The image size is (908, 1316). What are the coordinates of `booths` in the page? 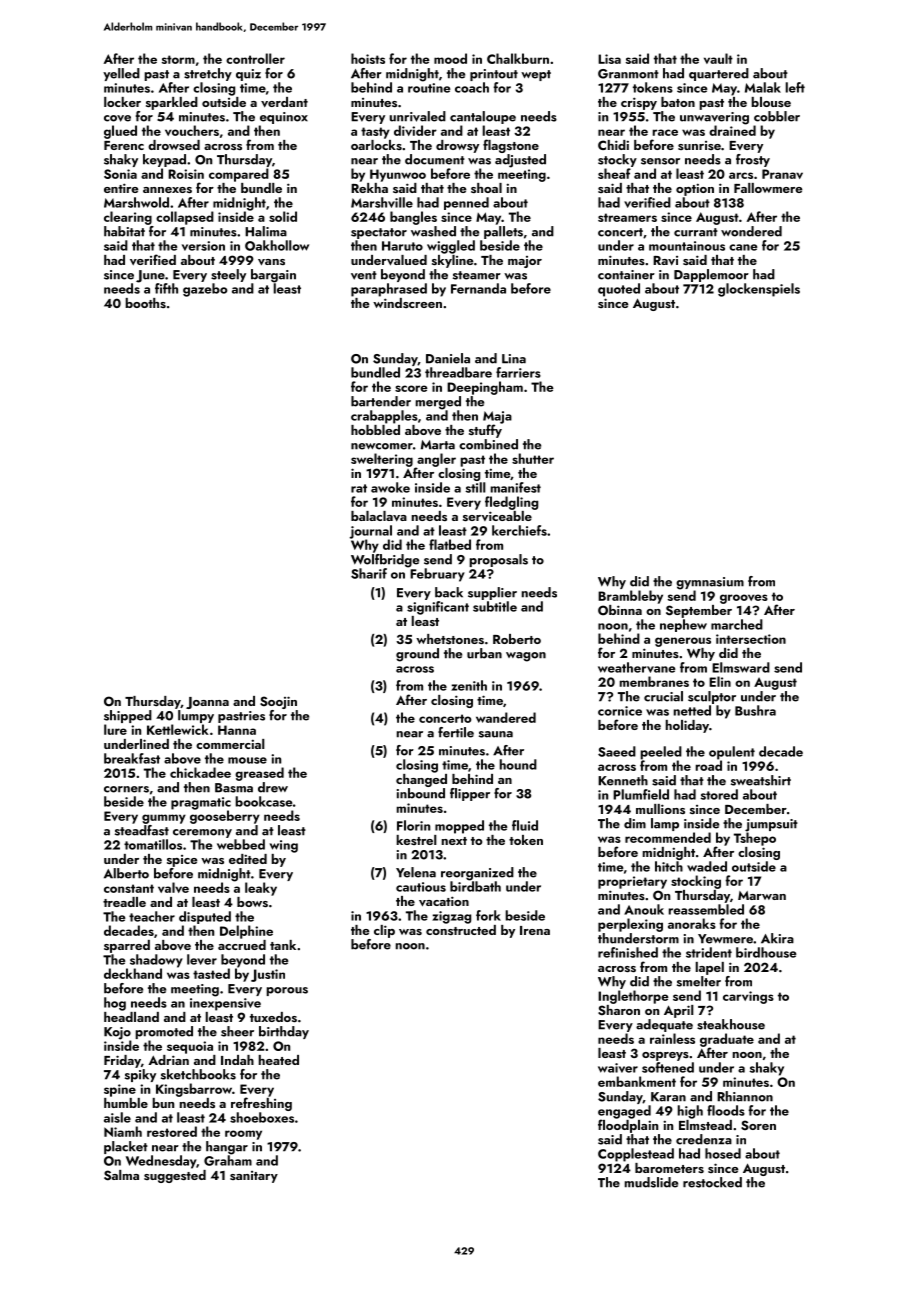 It's located at (145, 303).
